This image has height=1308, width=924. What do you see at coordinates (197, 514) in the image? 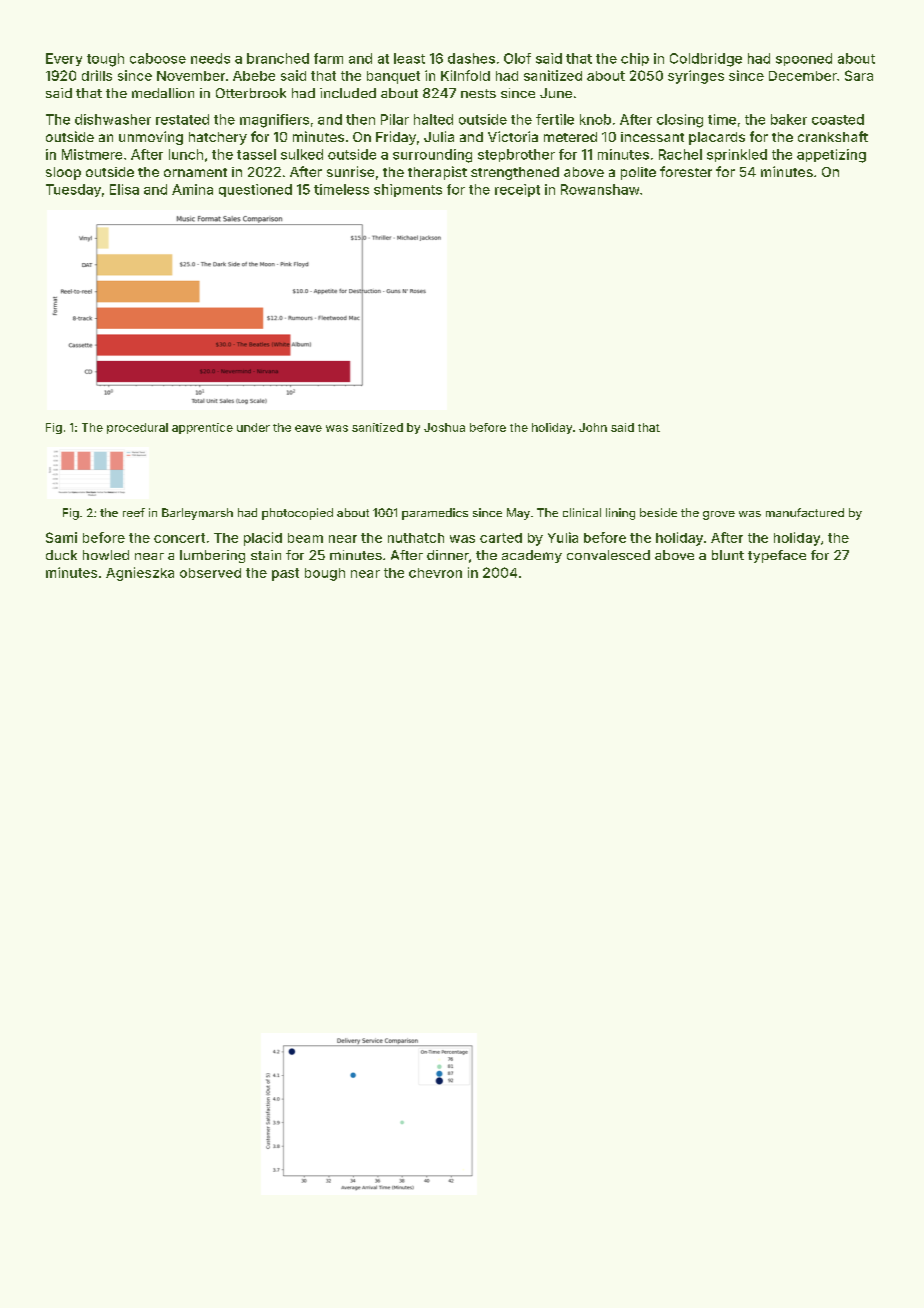
I see `Barleymarsh` at bounding box center [197, 514].
